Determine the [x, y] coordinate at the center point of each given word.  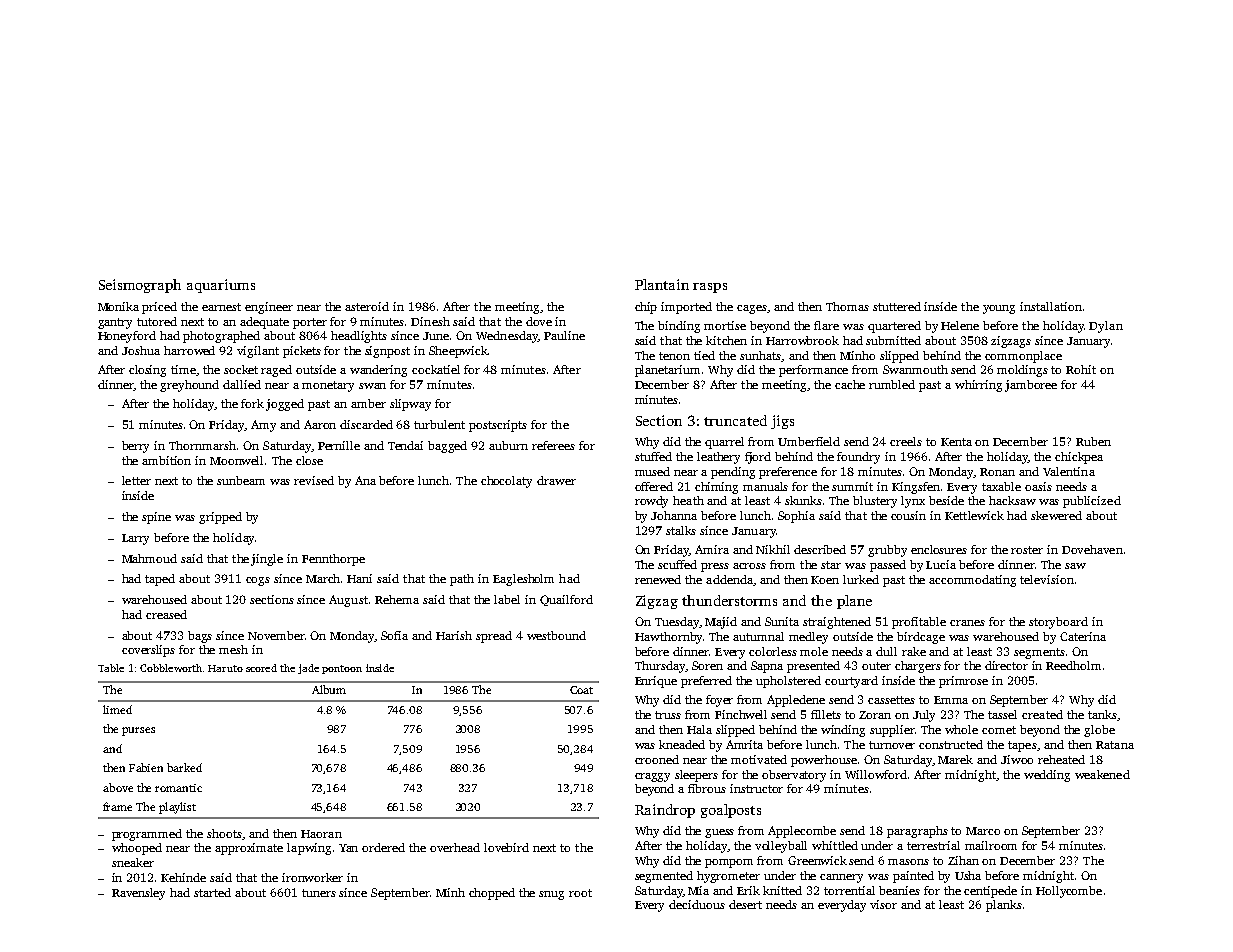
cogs [258, 581]
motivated [759, 759]
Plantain [662, 284]
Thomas [847, 306]
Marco [983, 831]
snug [551, 895]
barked [184, 767]
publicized [1092, 502]
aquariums [221, 286]
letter [136, 480]
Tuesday [677, 623]
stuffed [653, 456]
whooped [137, 849]
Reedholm [1073, 665]
